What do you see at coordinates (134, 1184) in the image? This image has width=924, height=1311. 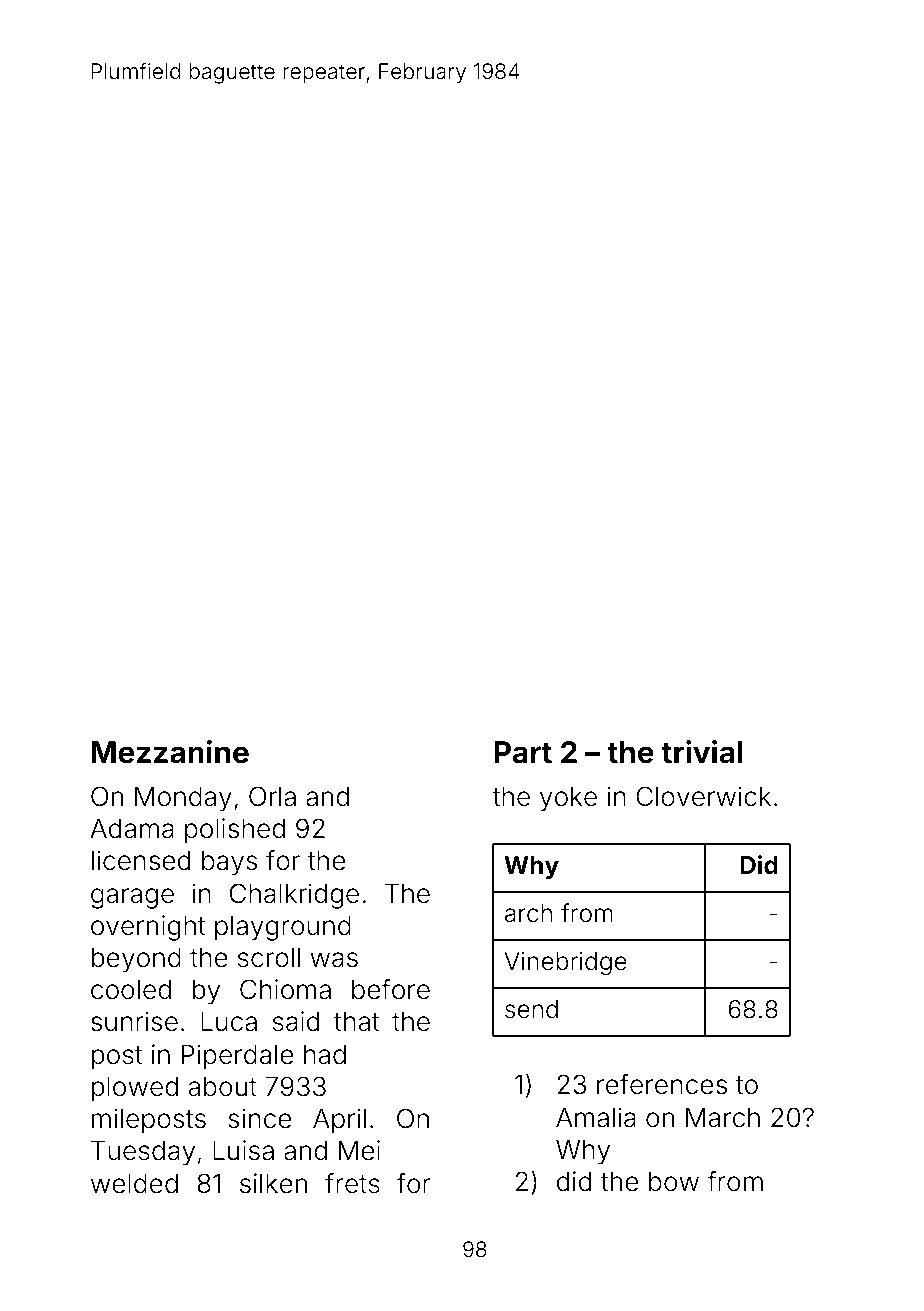 I see `welded` at bounding box center [134, 1184].
